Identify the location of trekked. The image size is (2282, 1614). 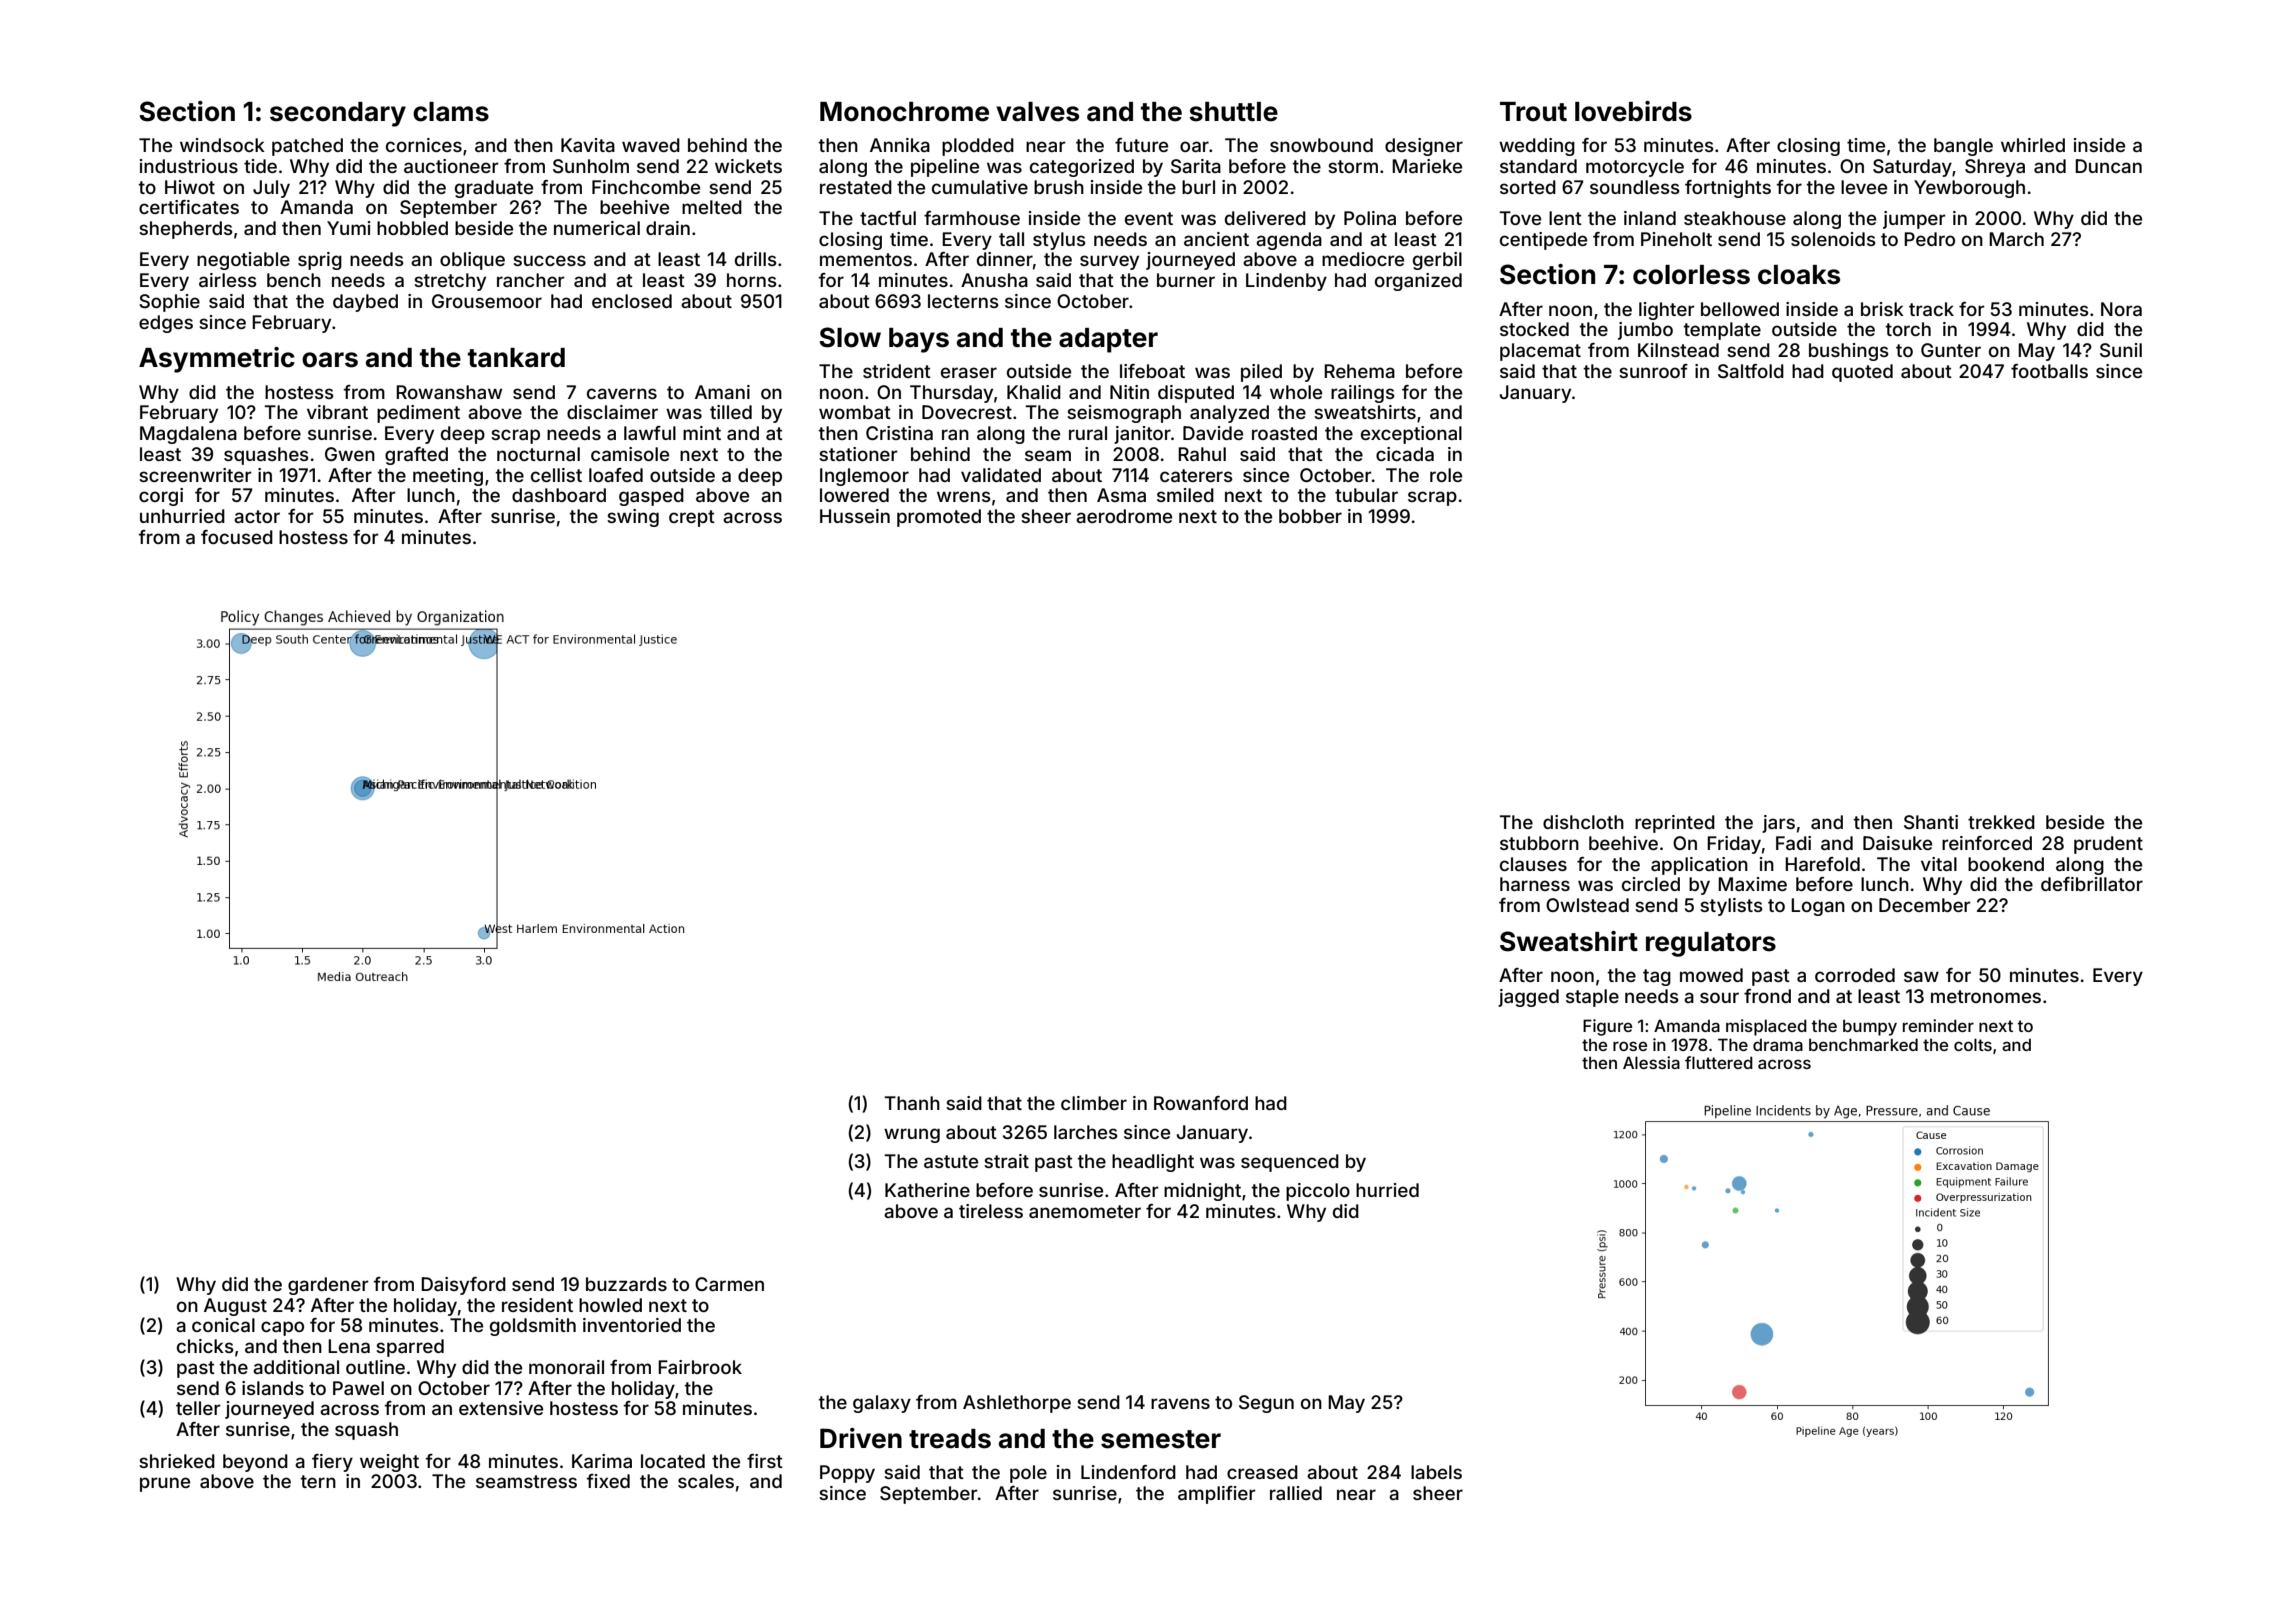
(2001, 822).
